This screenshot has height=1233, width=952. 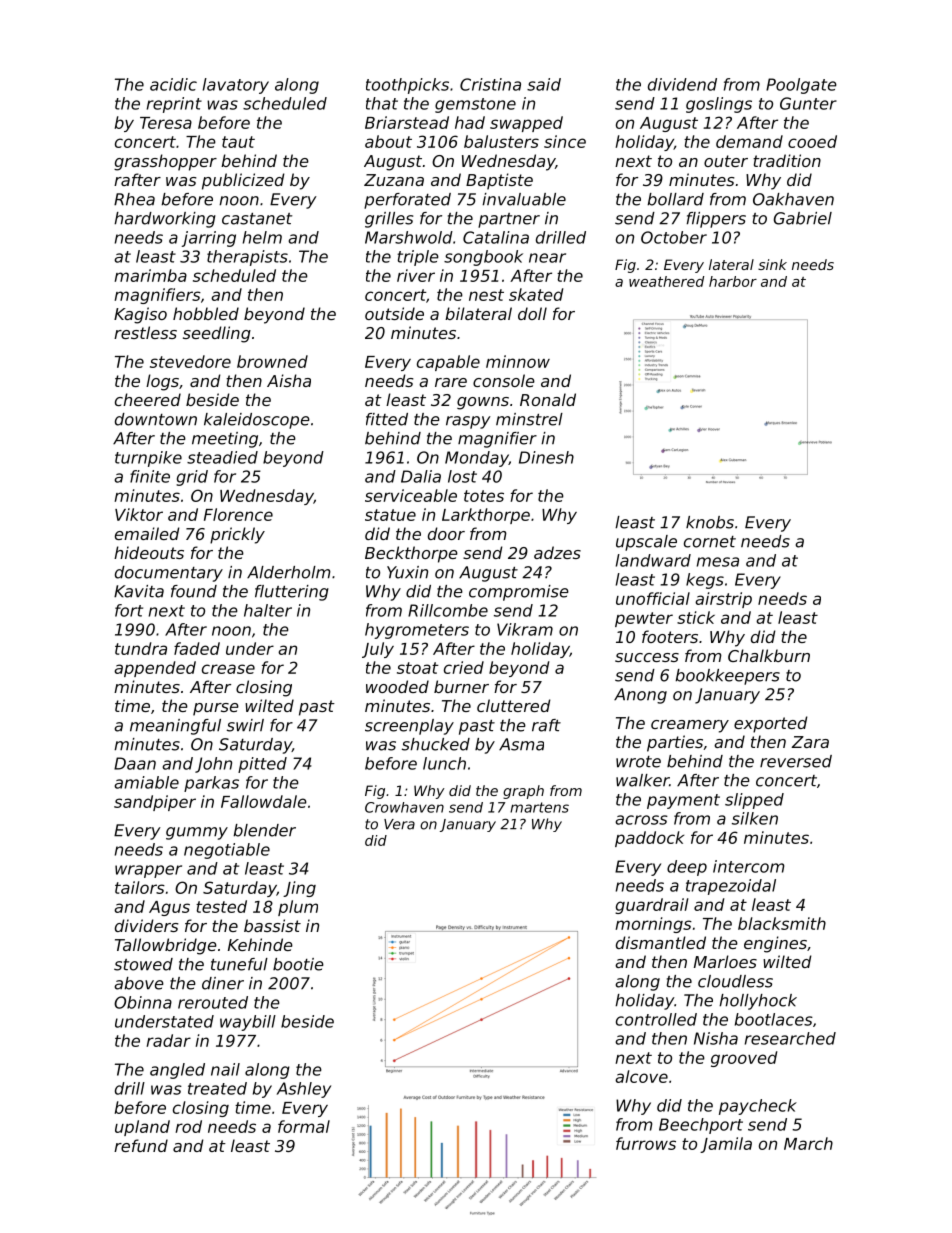 I want to click on Poolgate, so click(x=801, y=86).
